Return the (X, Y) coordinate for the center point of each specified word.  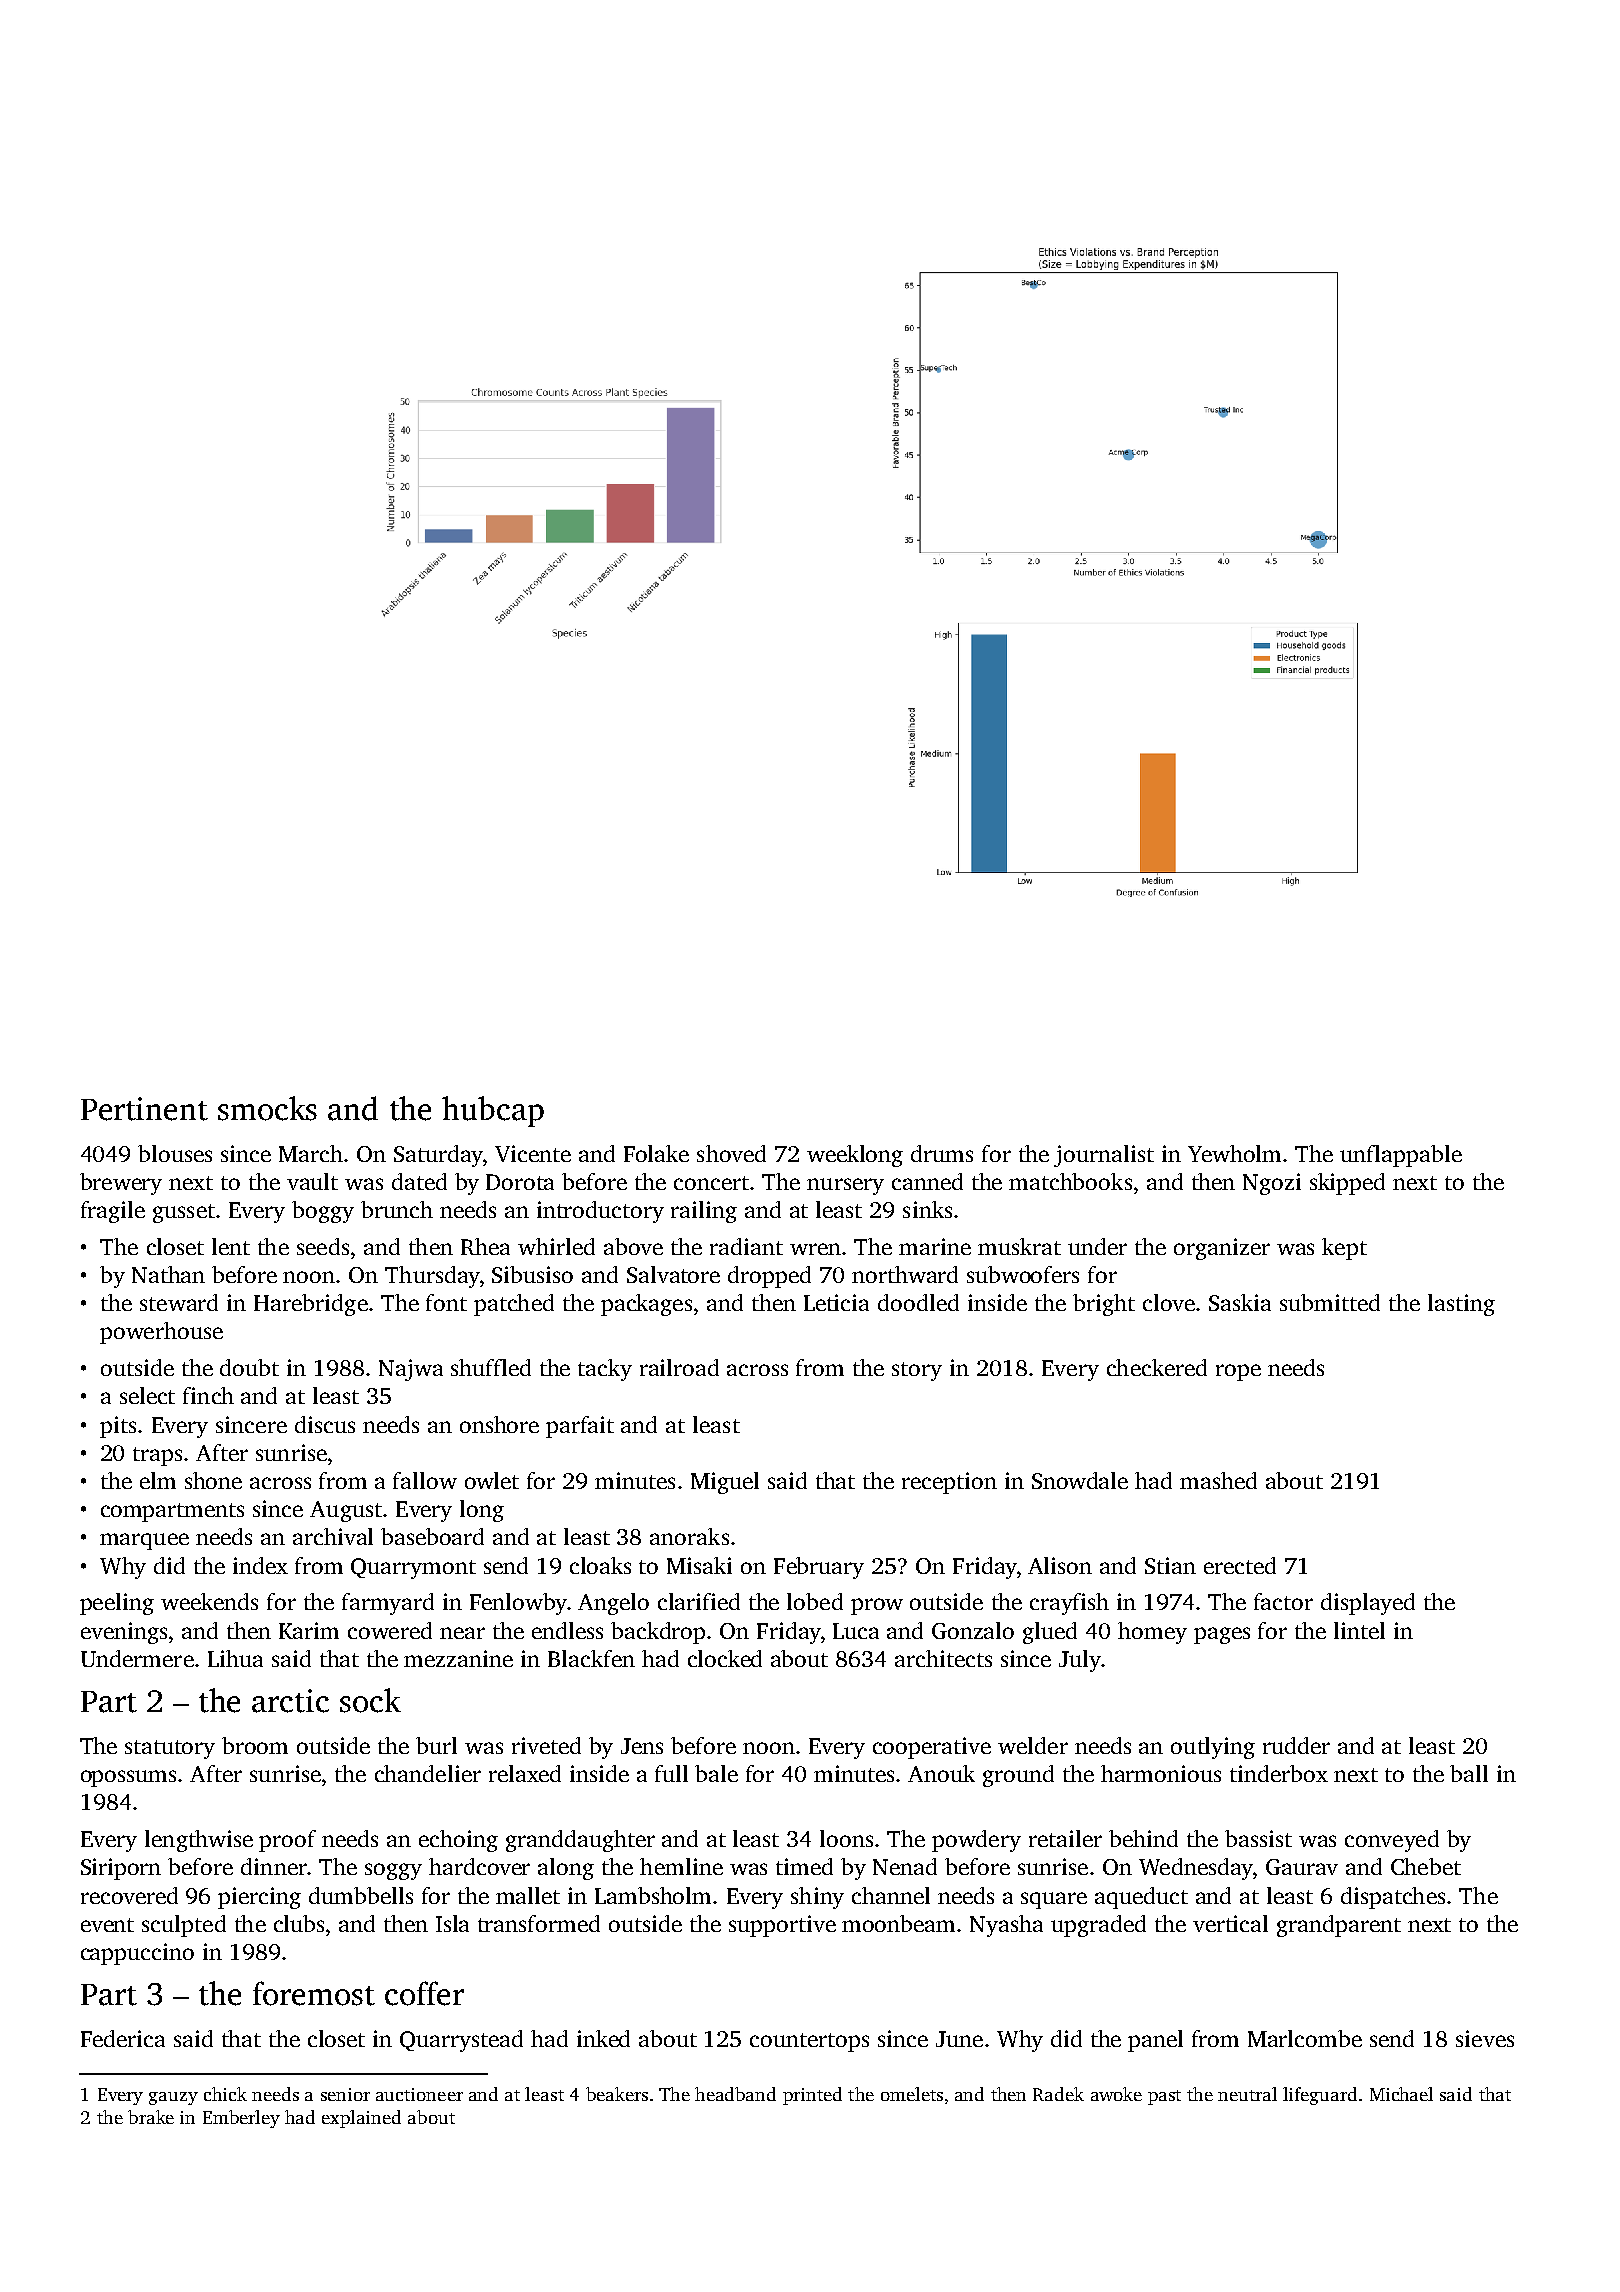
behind (1143, 1838)
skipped (1347, 1184)
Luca (856, 1631)
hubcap (493, 1111)
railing (704, 1212)
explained (361, 2119)
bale (716, 1773)
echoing (458, 1841)
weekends (209, 1601)
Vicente (533, 1153)
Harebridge (311, 1305)
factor (1283, 1601)
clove (1169, 1302)
